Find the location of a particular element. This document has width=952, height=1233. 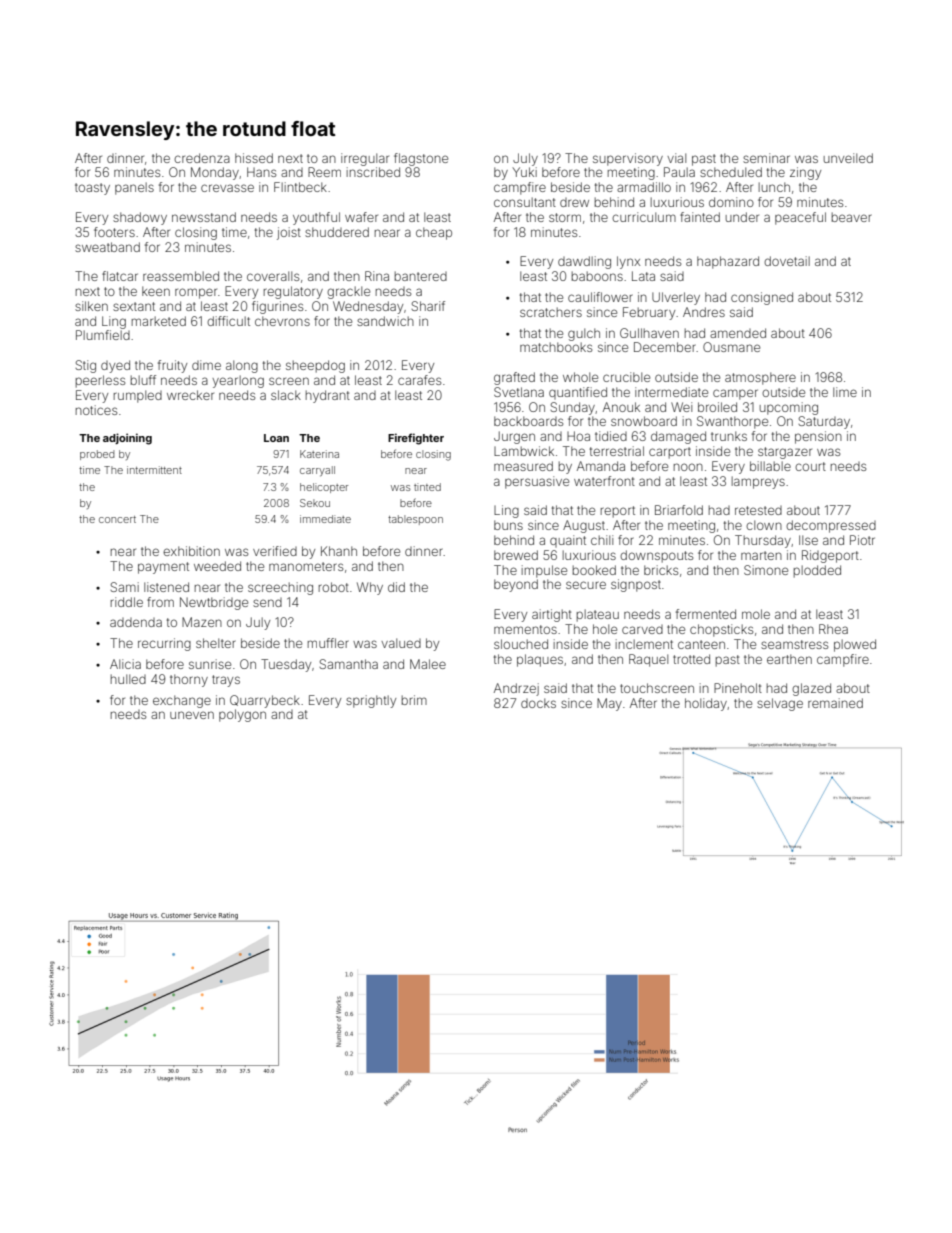

buns is located at coordinates (508, 525).
